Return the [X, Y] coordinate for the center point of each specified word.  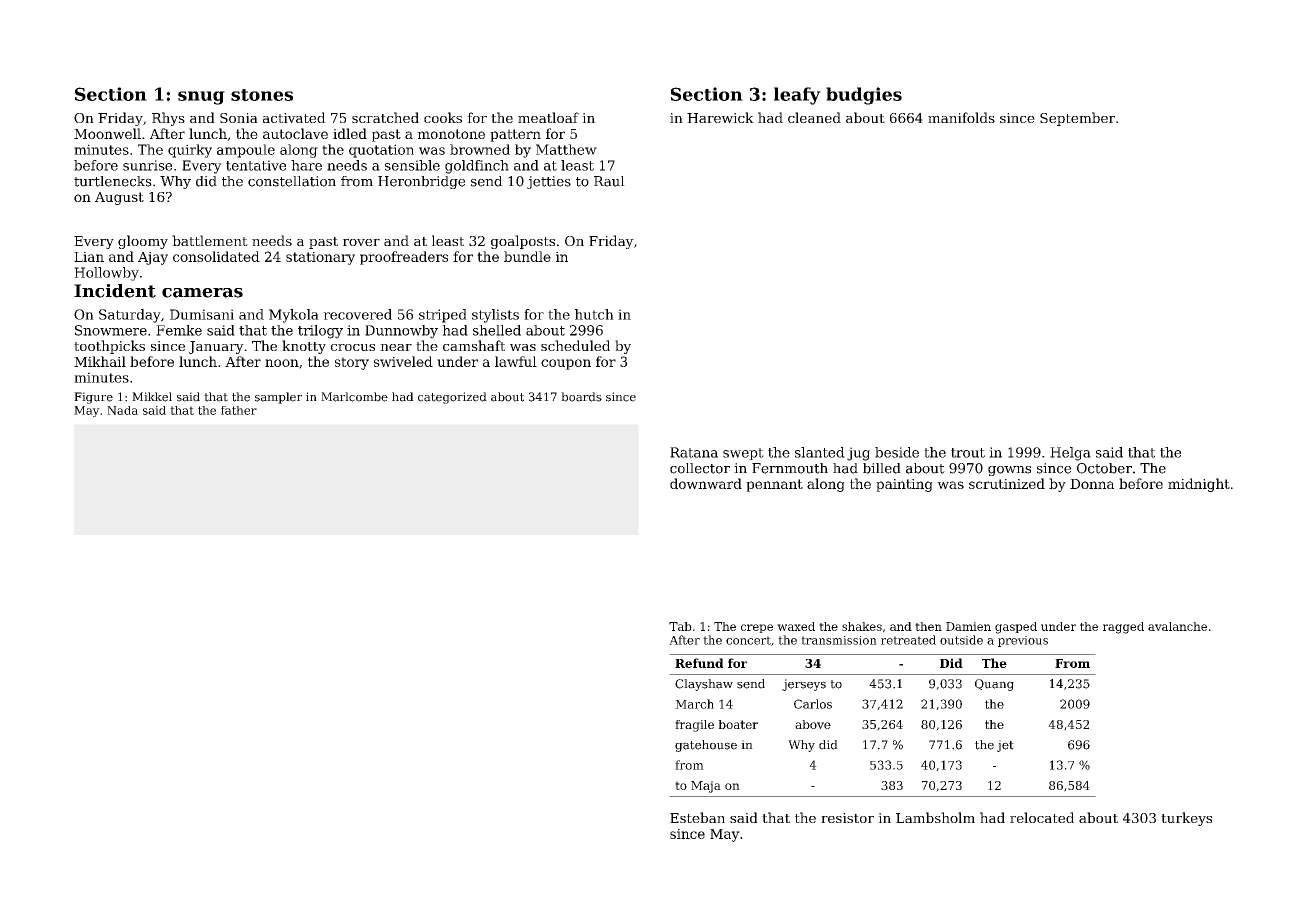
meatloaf [548, 117]
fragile [694, 726]
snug [201, 98]
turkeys [1186, 819]
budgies [864, 96]
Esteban [697, 817]
